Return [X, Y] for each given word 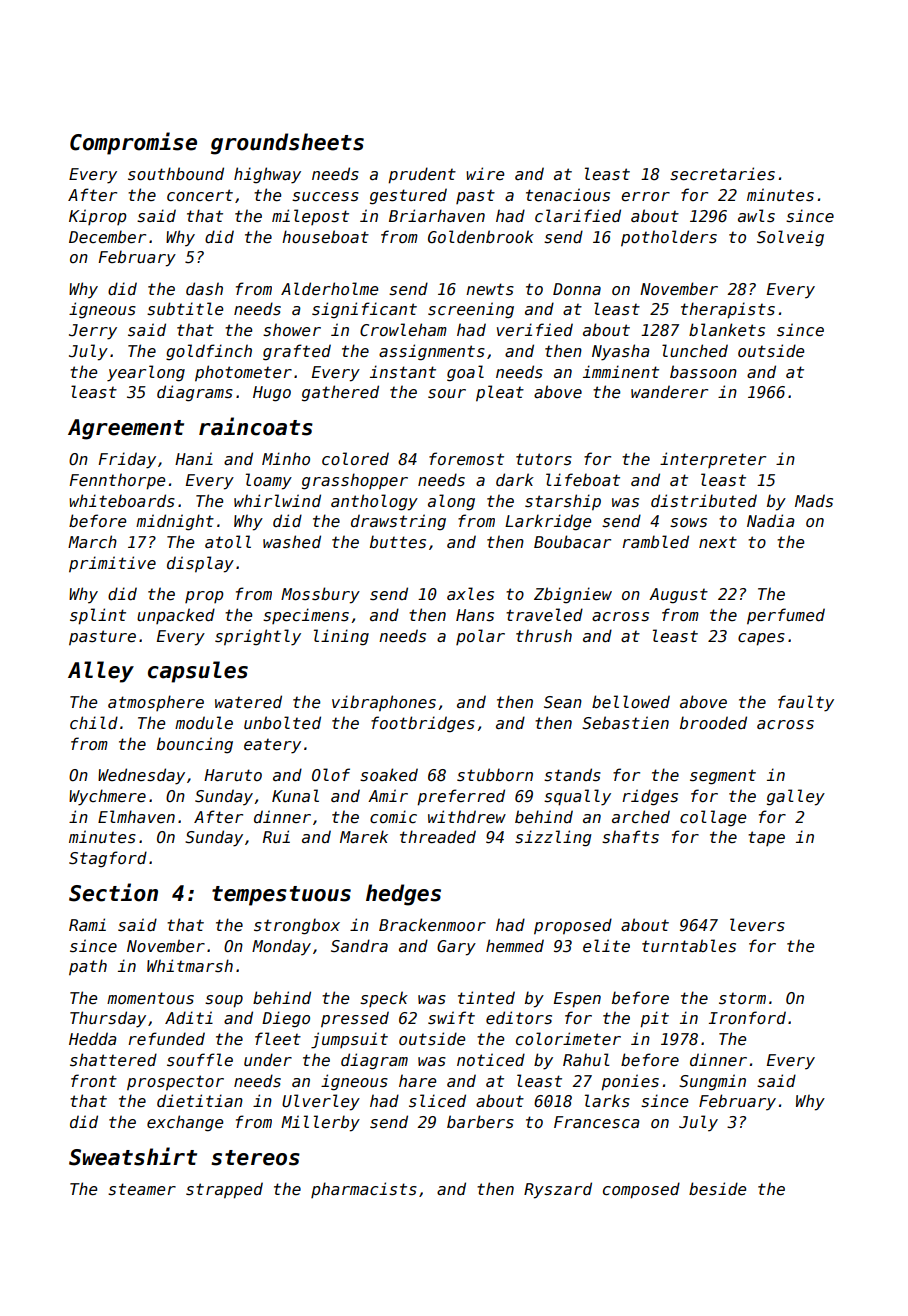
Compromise [133, 143]
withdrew [467, 816]
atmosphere [156, 703]
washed [292, 542]
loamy [269, 481]
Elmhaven [136, 817]
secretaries [722, 174]
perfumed [786, 616]
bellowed [631, 702]
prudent [422, 175]
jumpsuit [349, 1040]
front [94, 1080]
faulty [806, 703]
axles [470, 594]
